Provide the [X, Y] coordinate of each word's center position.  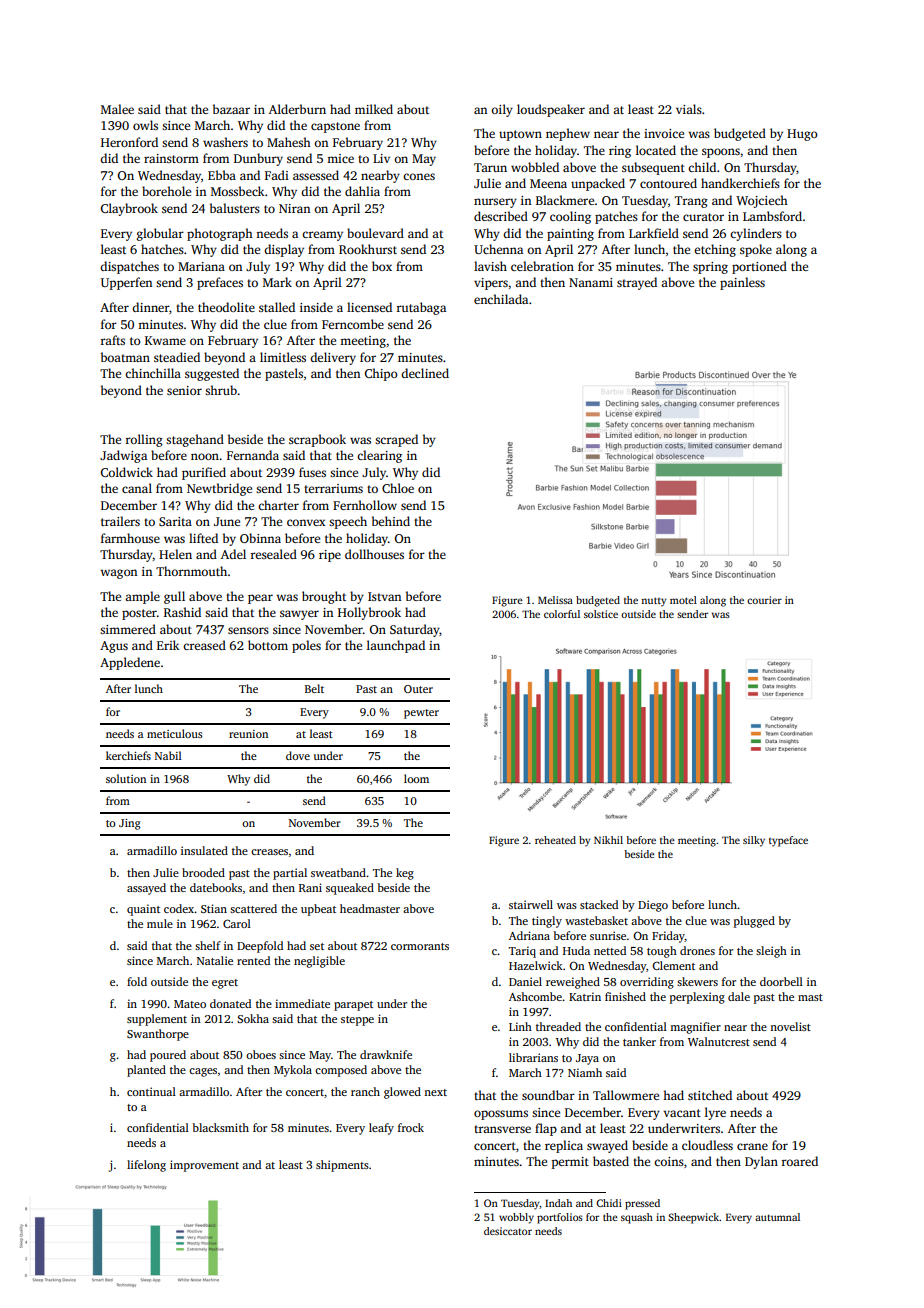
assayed [146, 889]
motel [683, 600]
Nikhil [608, 840]
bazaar [231, 109]
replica [564, 1146]
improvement [204, 1166]
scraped [396, 440]
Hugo [802, 135]
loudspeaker [551, 110]
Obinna [260, 538]
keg [405, 874]
